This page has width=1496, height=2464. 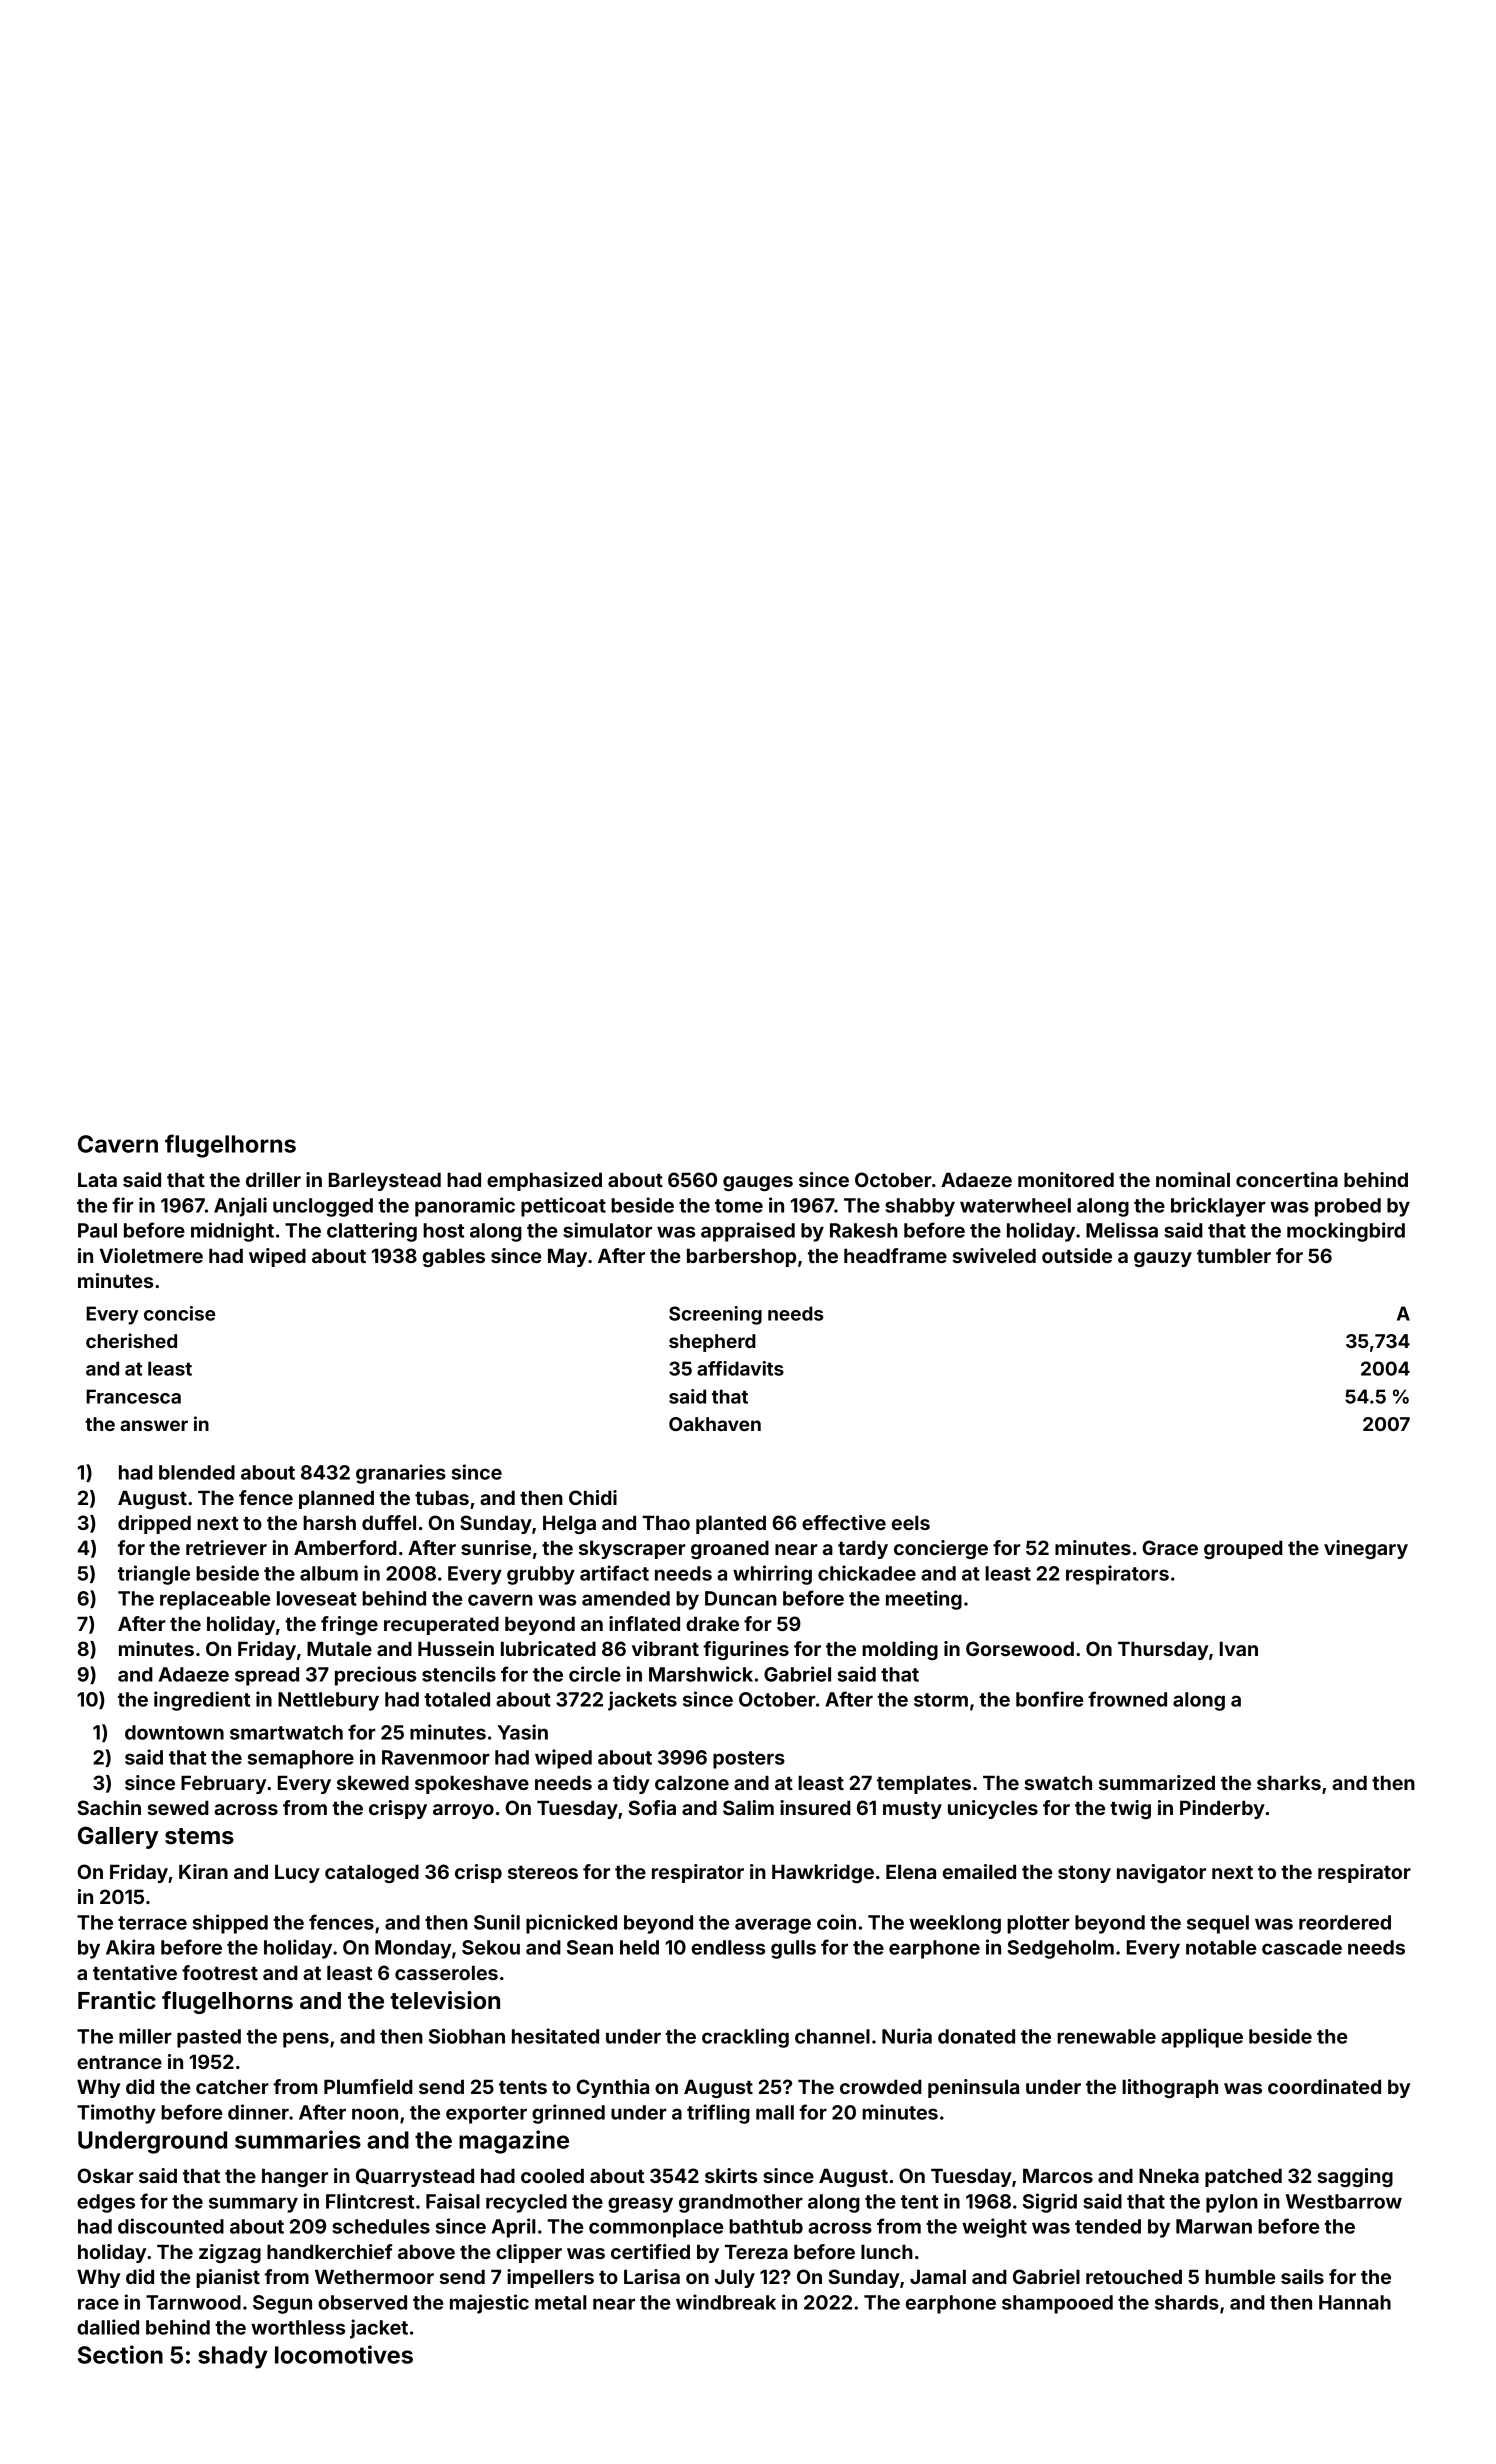 What do you see at coordinates (323, 1207) in the page?
I see `unclogged` at bounding box center [323, 1207].
